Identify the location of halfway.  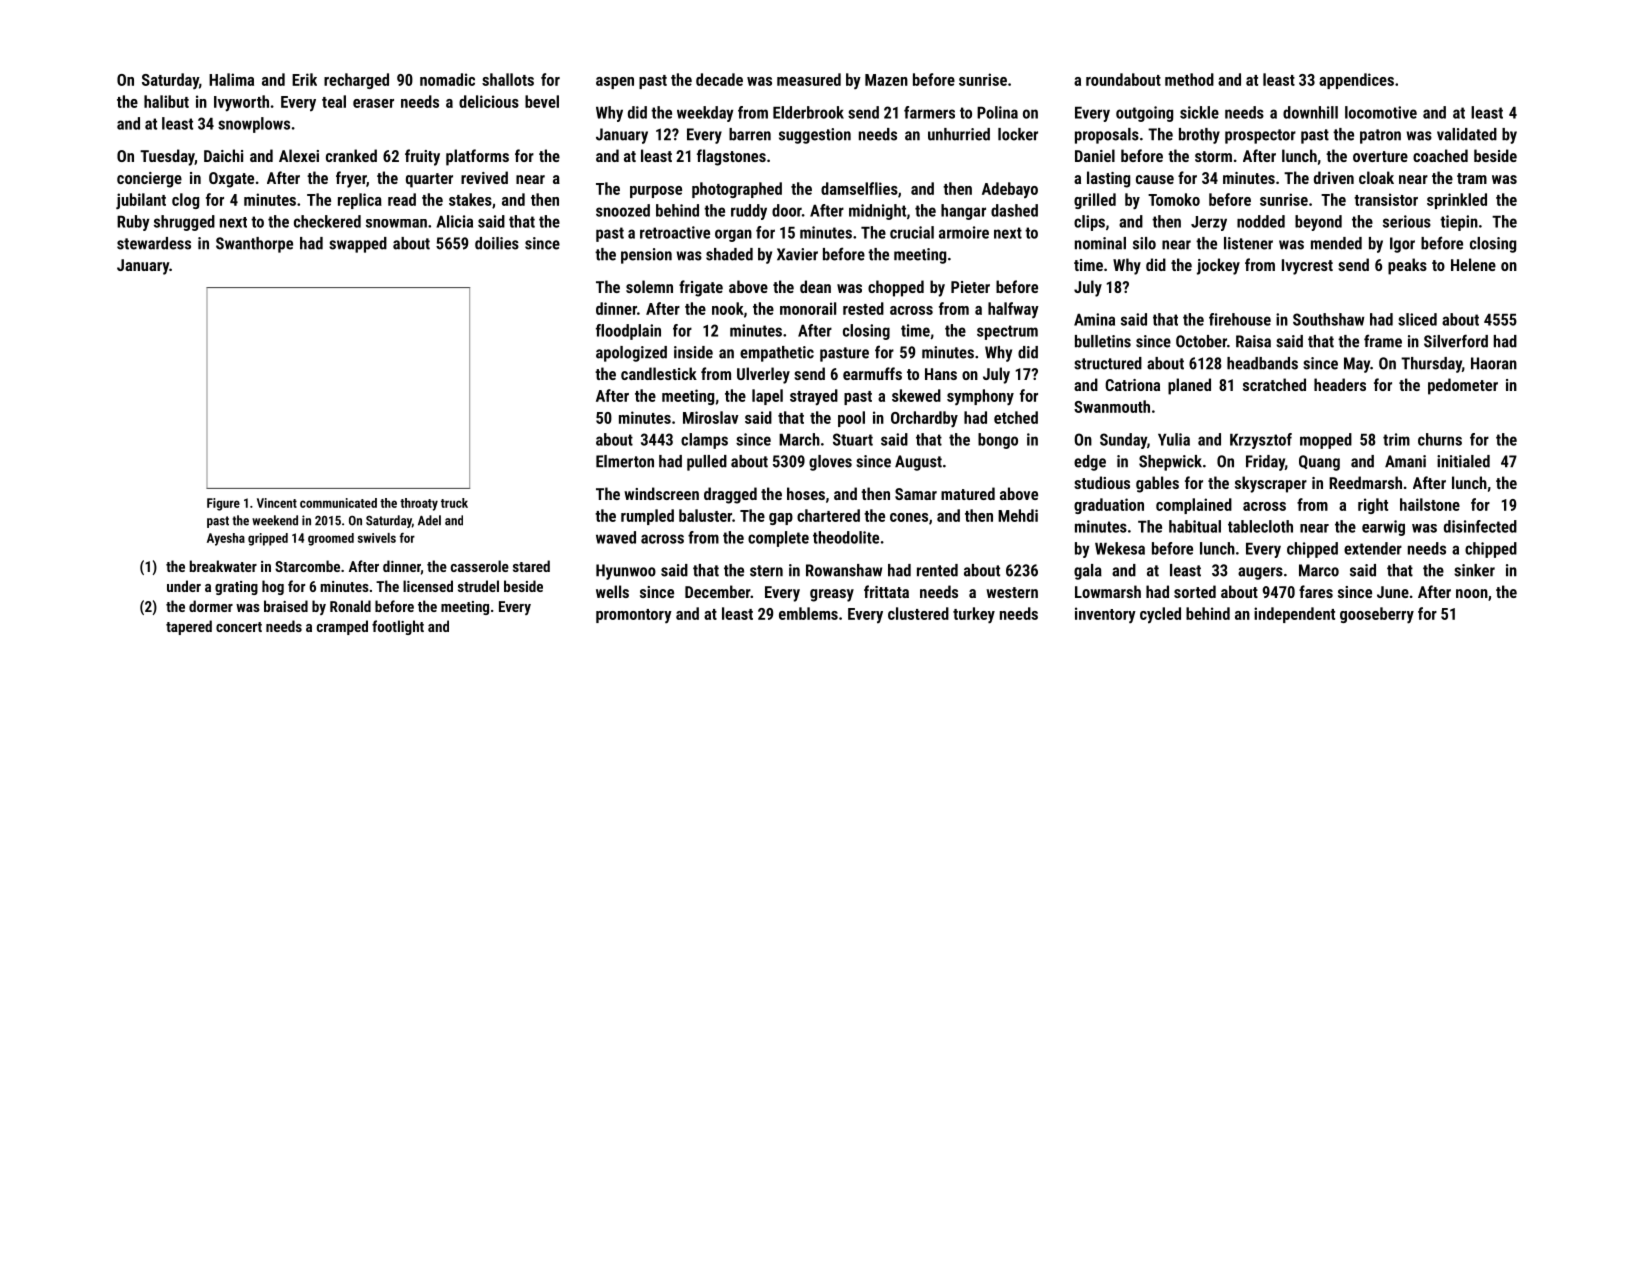
(1013, 310).
